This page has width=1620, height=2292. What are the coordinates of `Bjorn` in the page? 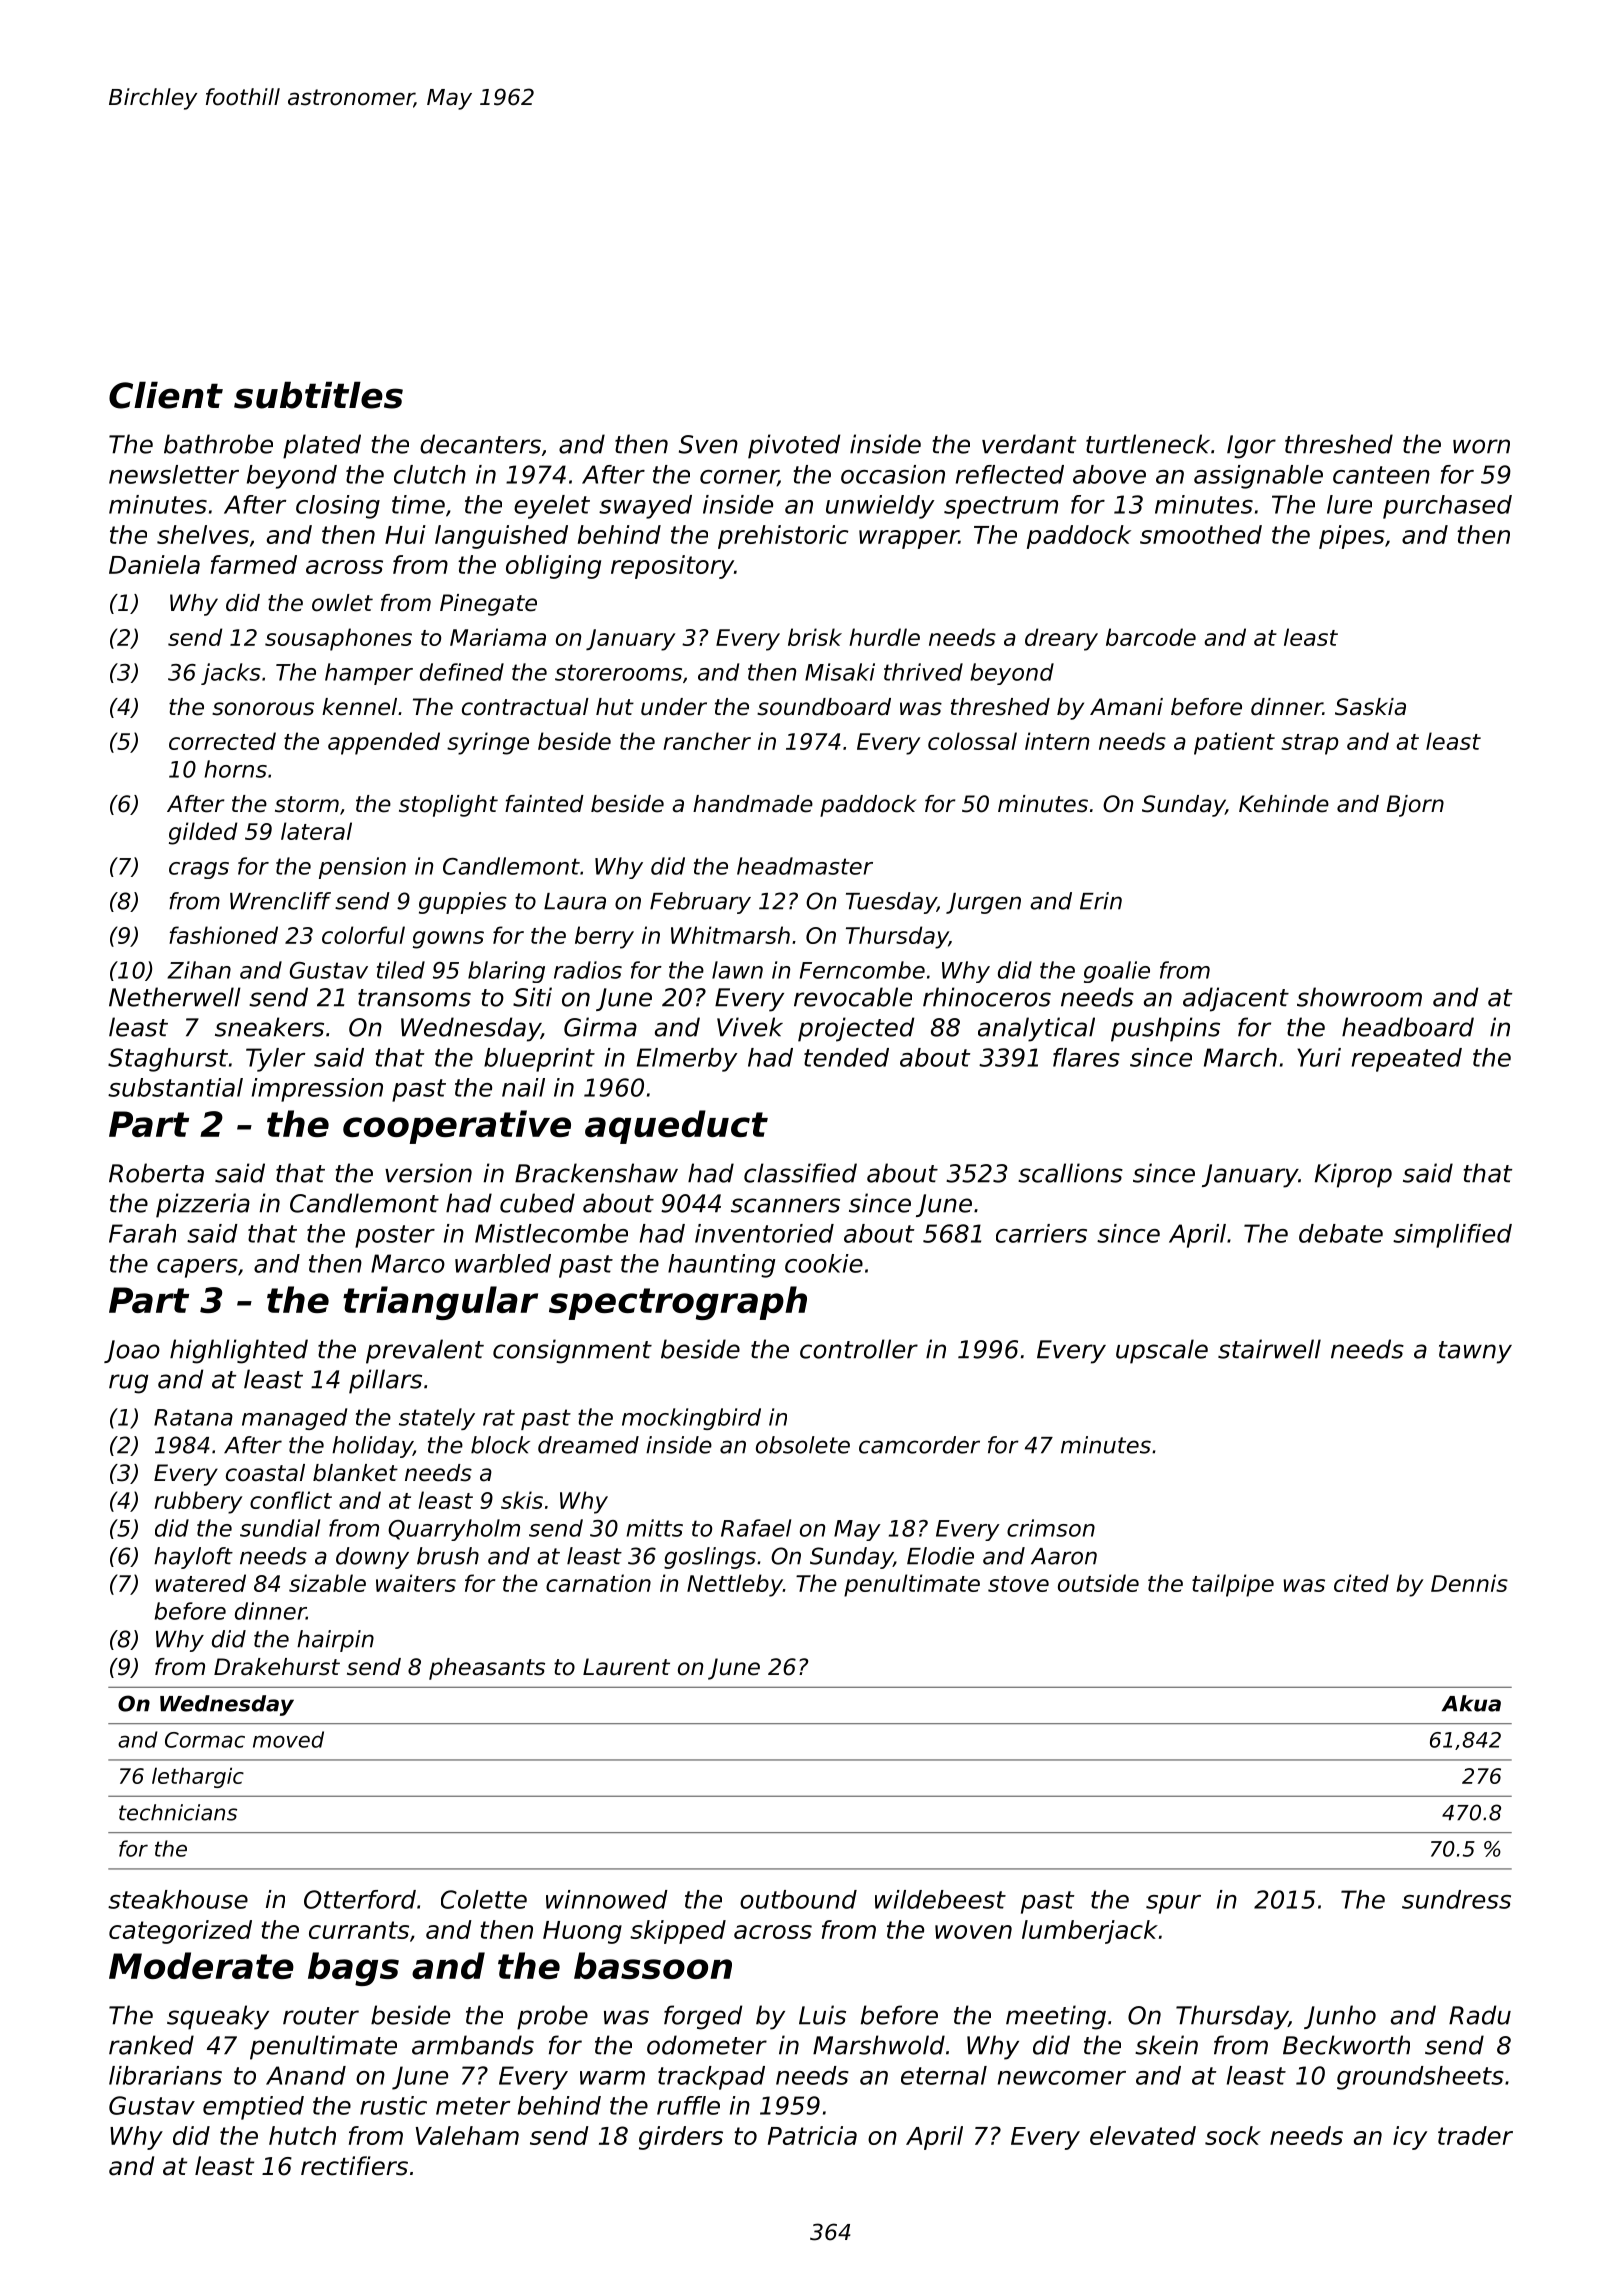 It's located at (1415, 806).
